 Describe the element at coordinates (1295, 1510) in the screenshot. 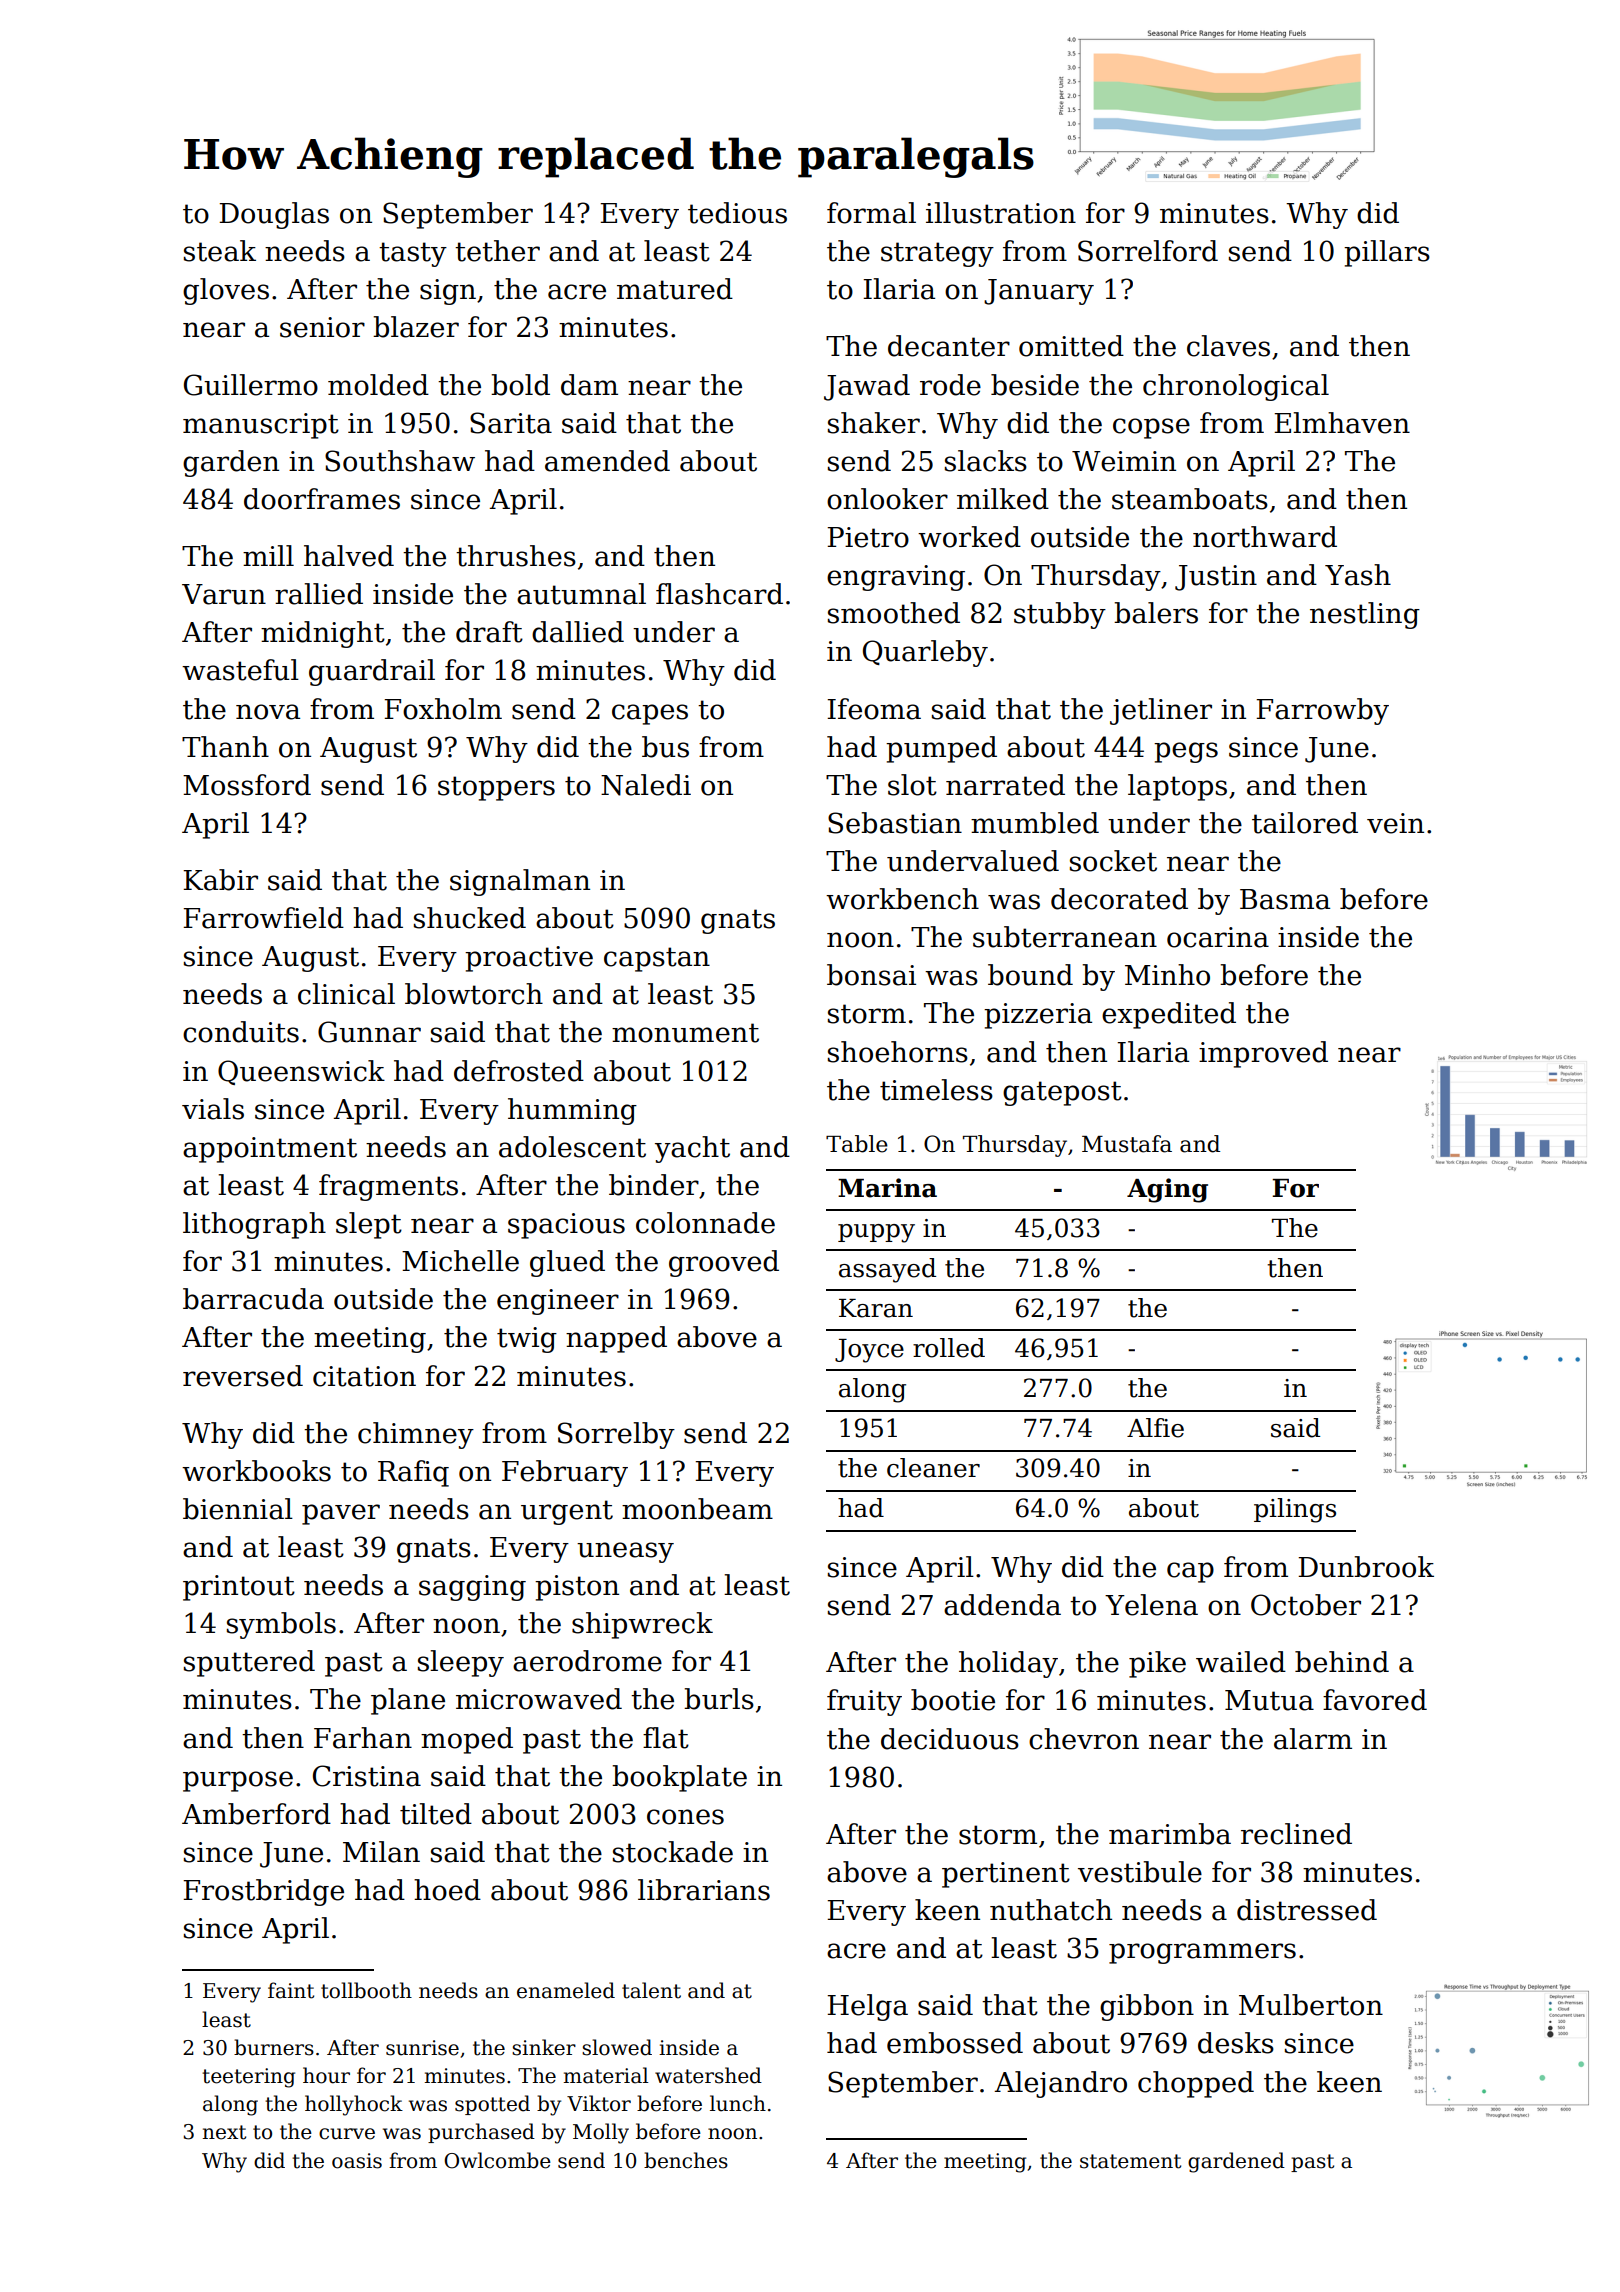

I see `pilings` at that location.
